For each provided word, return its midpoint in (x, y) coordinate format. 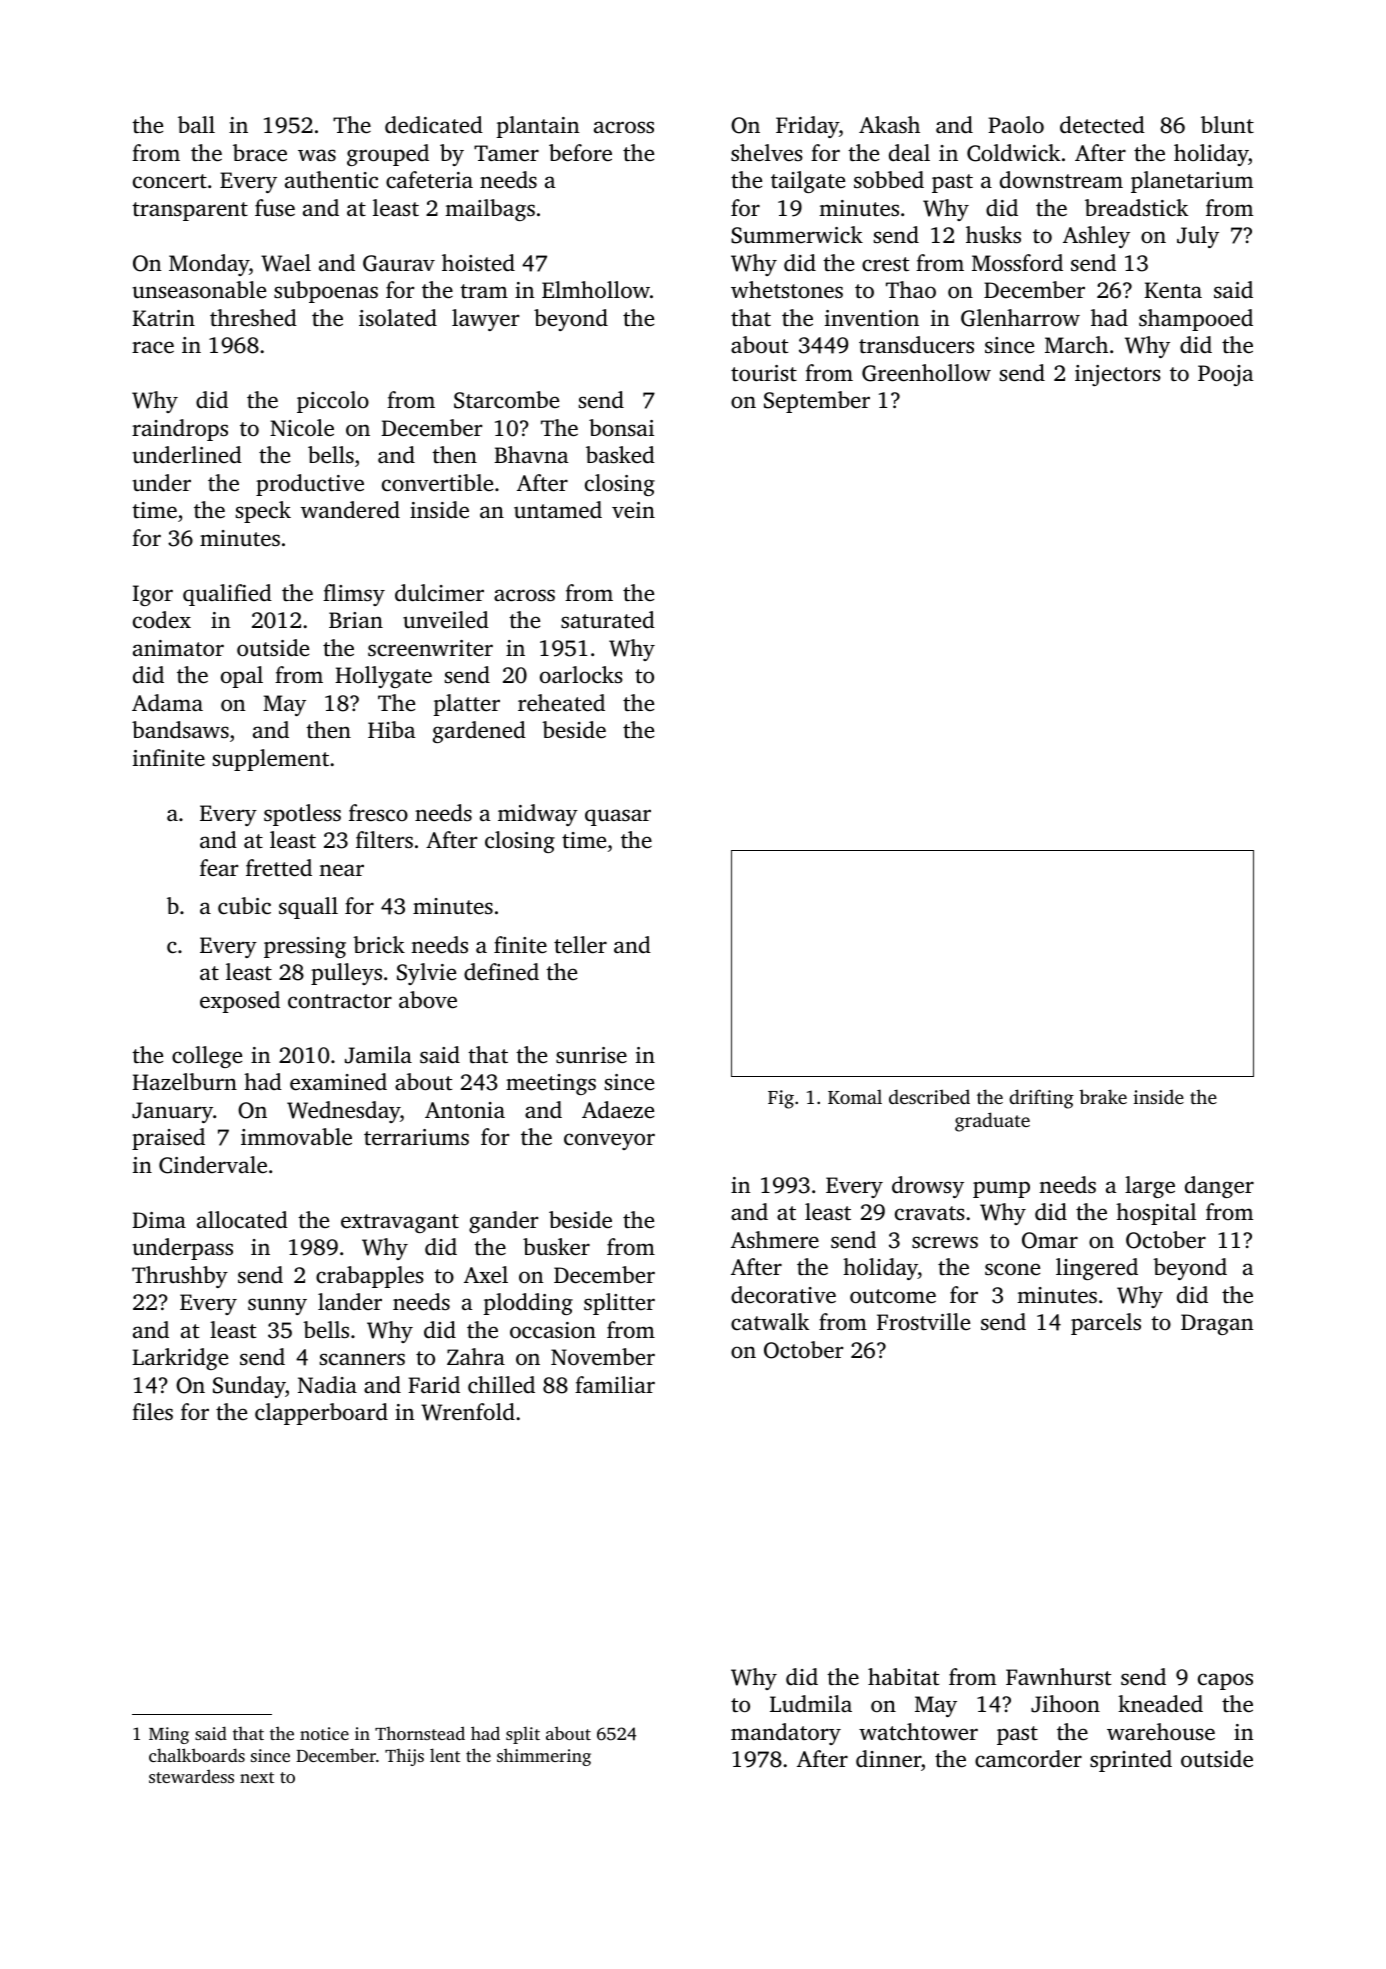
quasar (618, 817)
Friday (807, 127)
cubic (244, 906)
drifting (1041, 1099)
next (257, 1777)
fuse (275, 208)
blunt (1227, 124)
